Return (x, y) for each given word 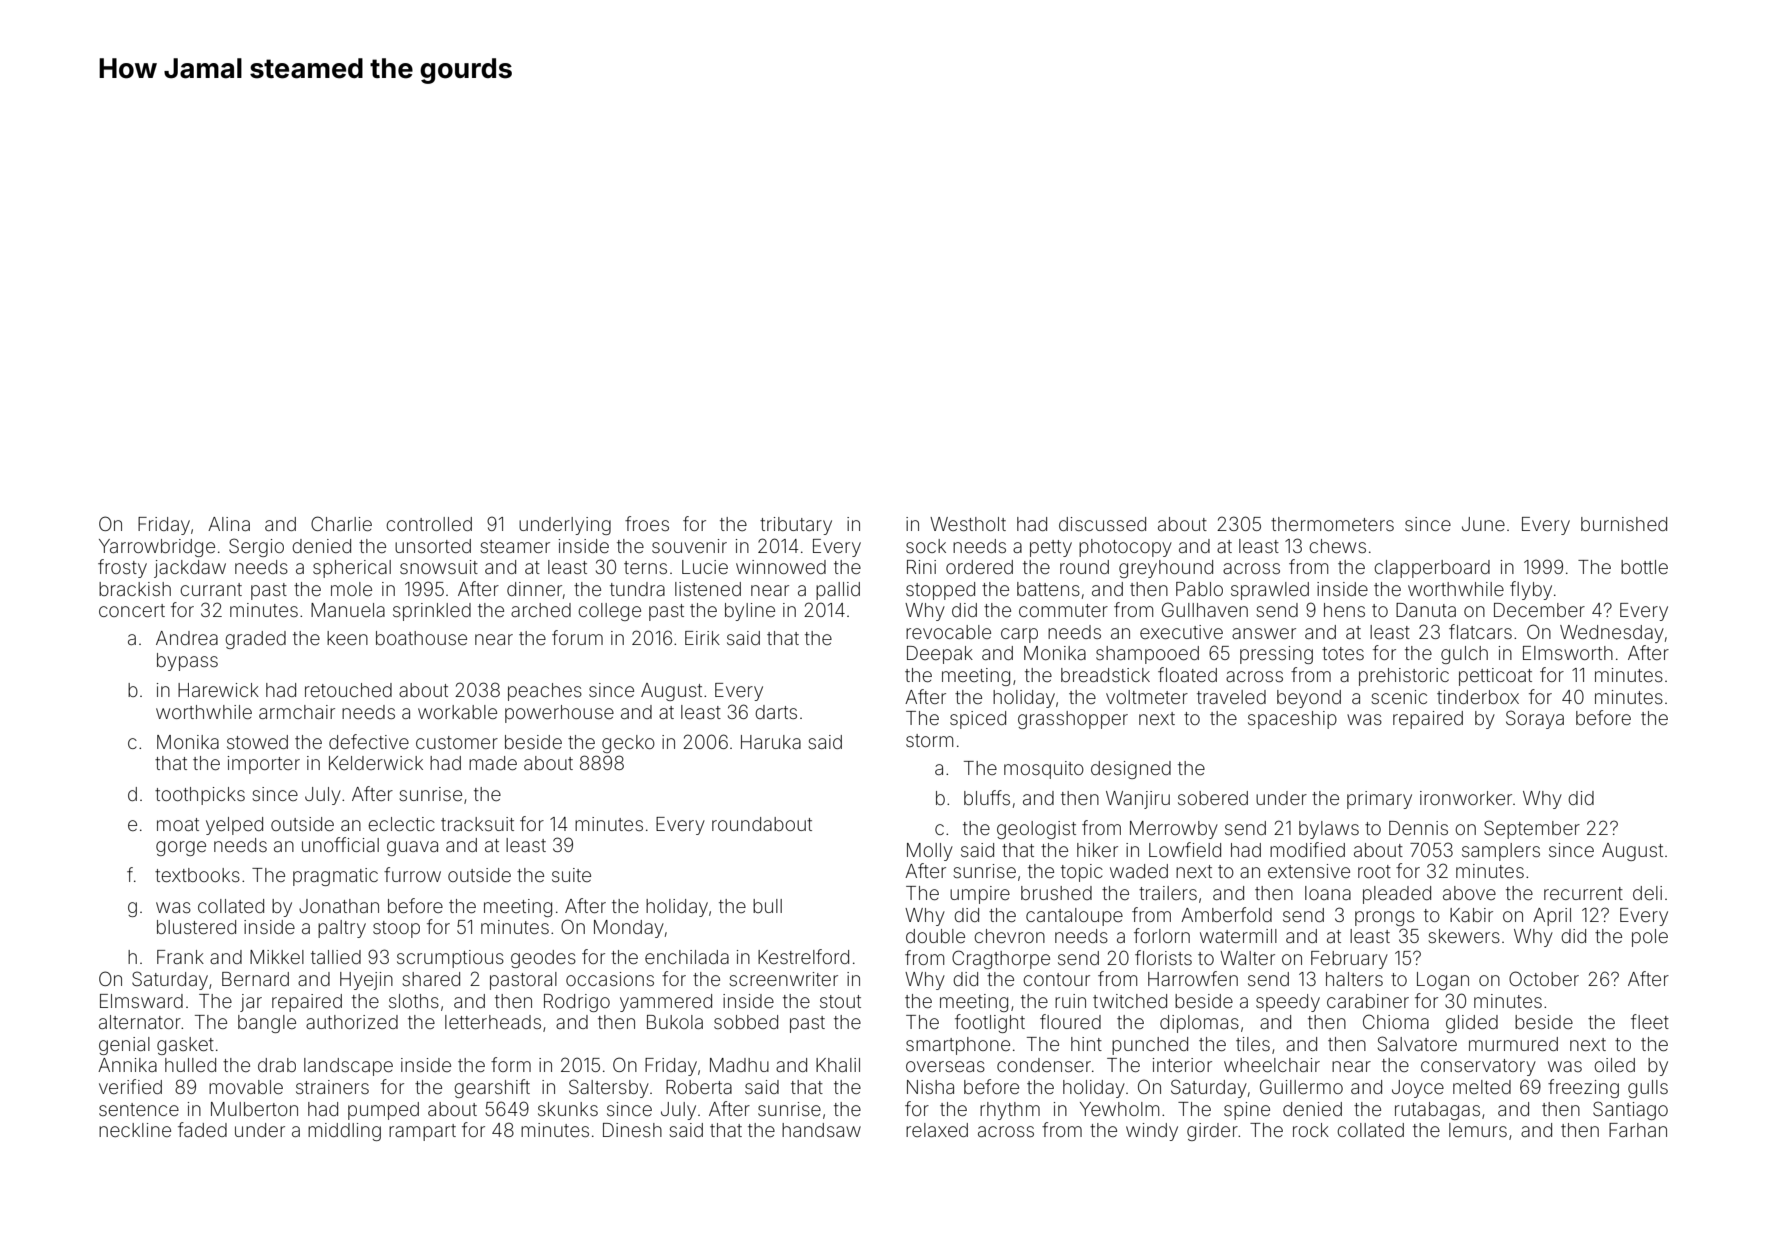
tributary (796, 526)
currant (211, 589)
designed (1131, 770)
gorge (181, 848)
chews (1337, 546)
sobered (1213, 798)
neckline (135, 1130)
